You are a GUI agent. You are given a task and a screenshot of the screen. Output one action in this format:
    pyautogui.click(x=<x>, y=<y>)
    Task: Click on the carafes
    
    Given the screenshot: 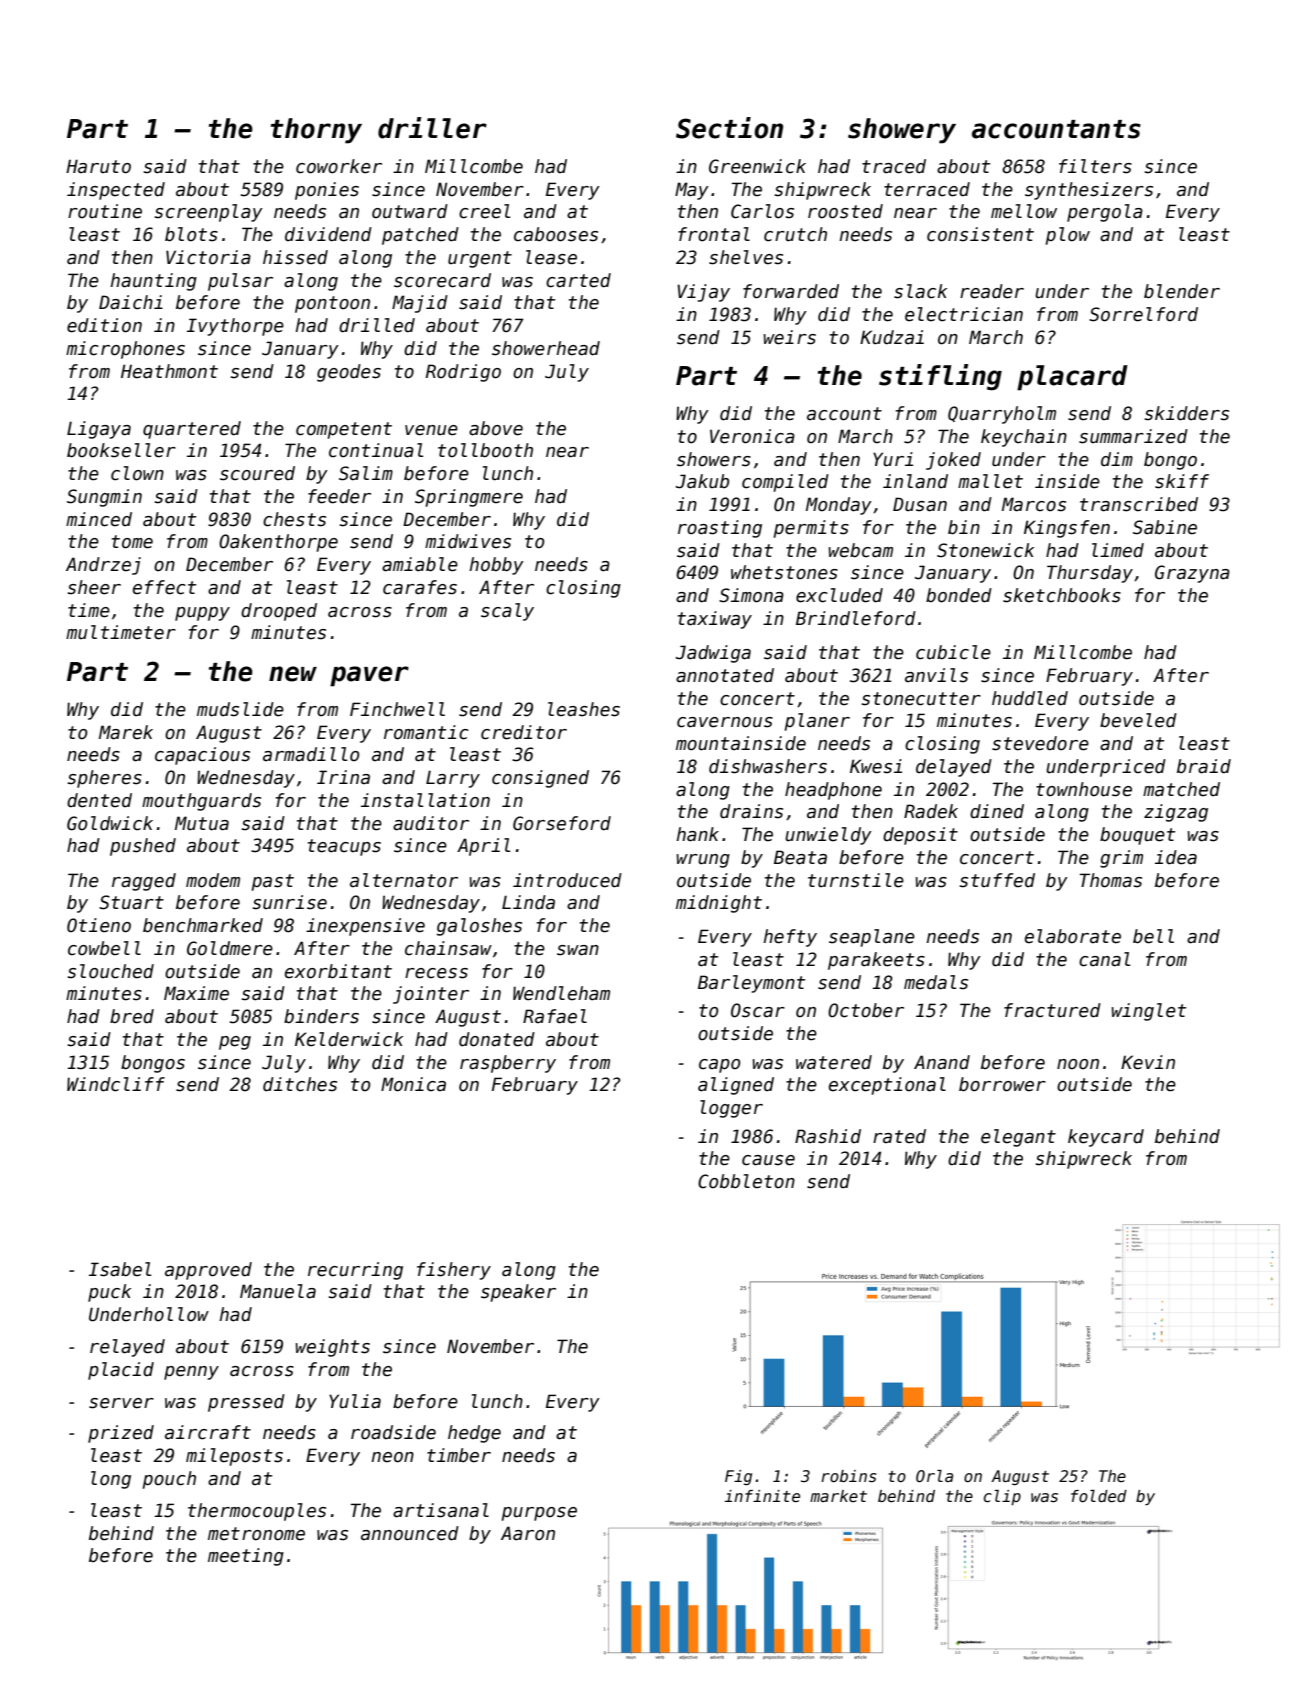 What is the action you would take?
    pyautogui.click(x=420, y=587)
